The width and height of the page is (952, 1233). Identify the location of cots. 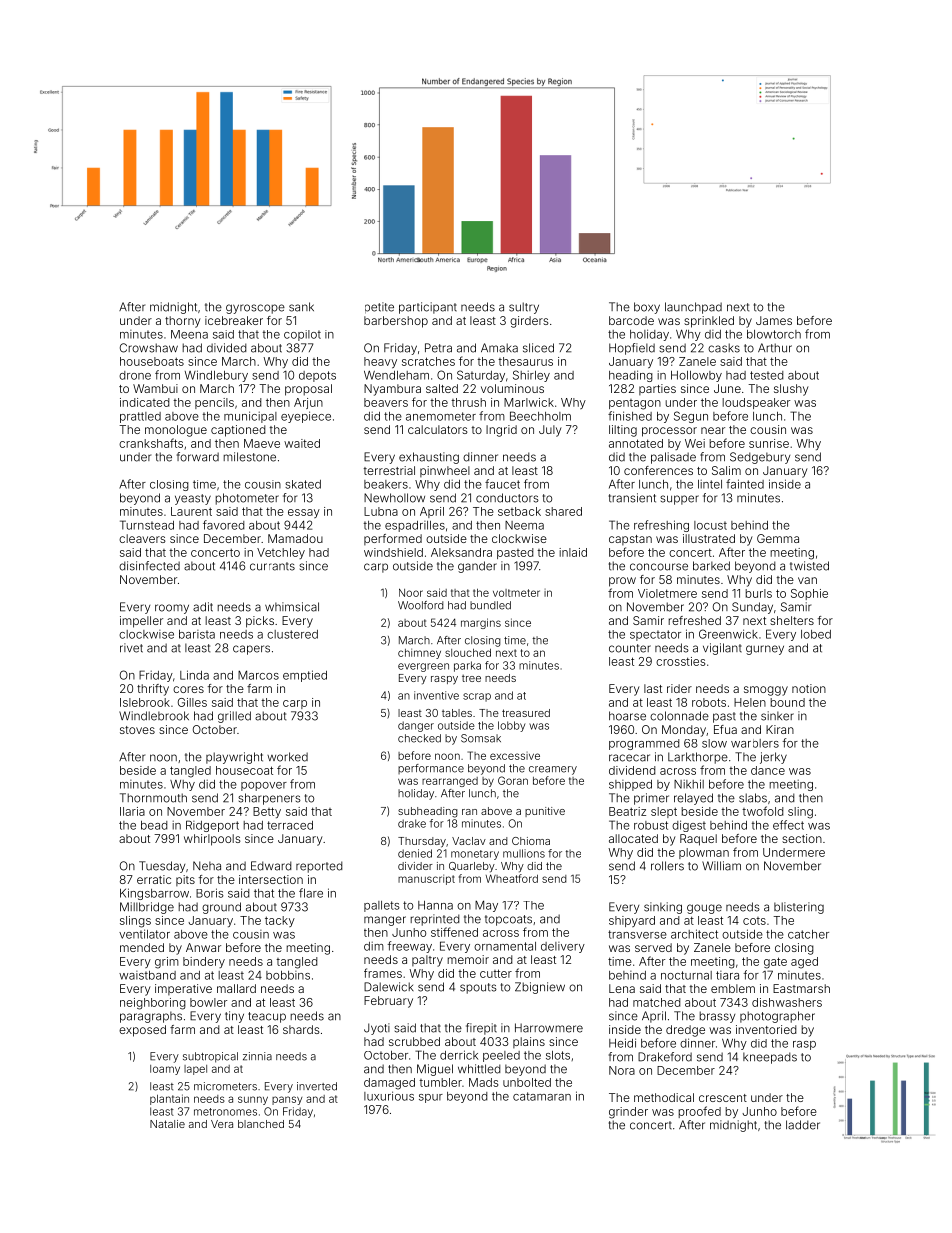
(754, 921).
